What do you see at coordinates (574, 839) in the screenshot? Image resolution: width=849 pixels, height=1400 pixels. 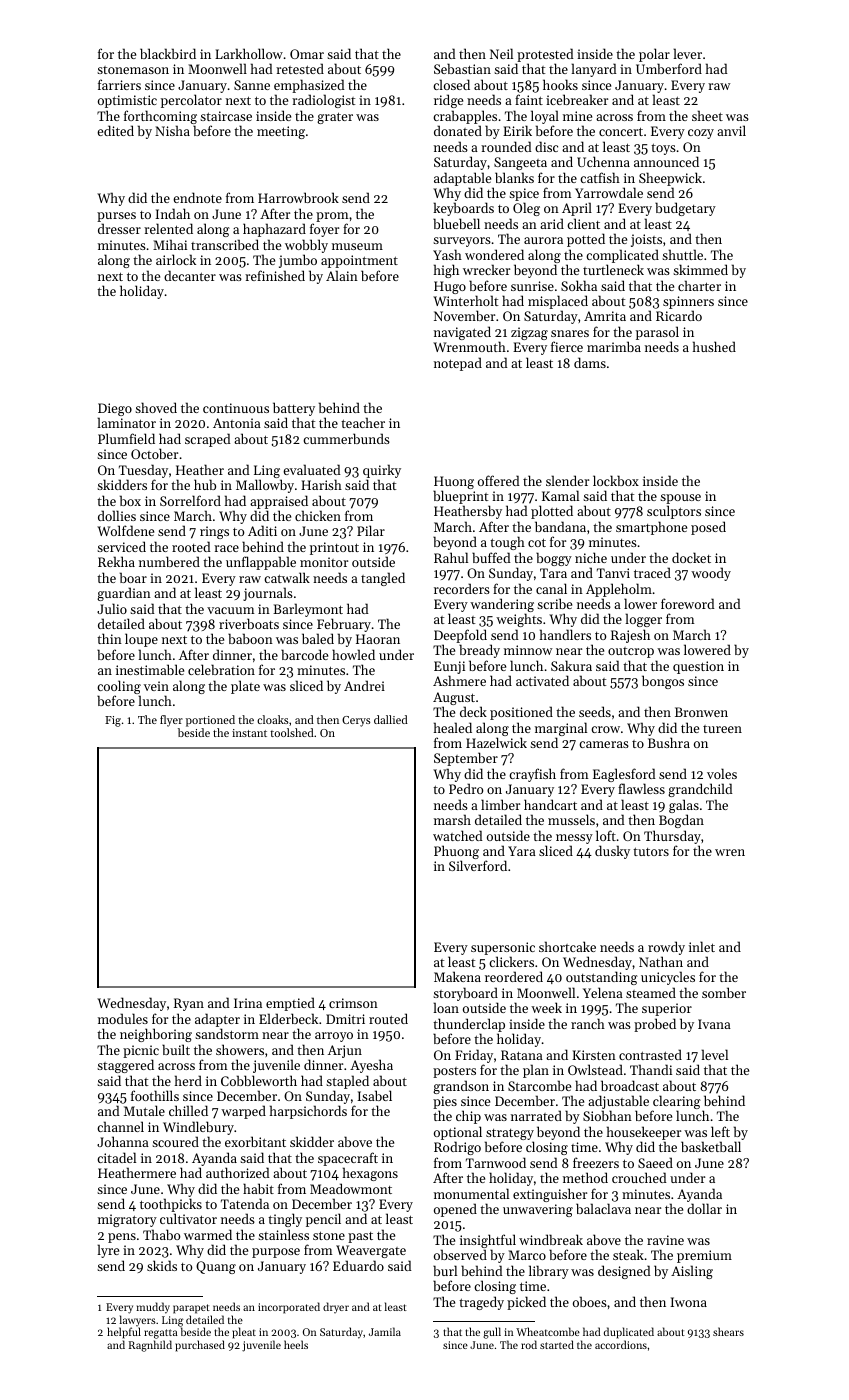 I see `messy` at bounding box center [574, 839].
